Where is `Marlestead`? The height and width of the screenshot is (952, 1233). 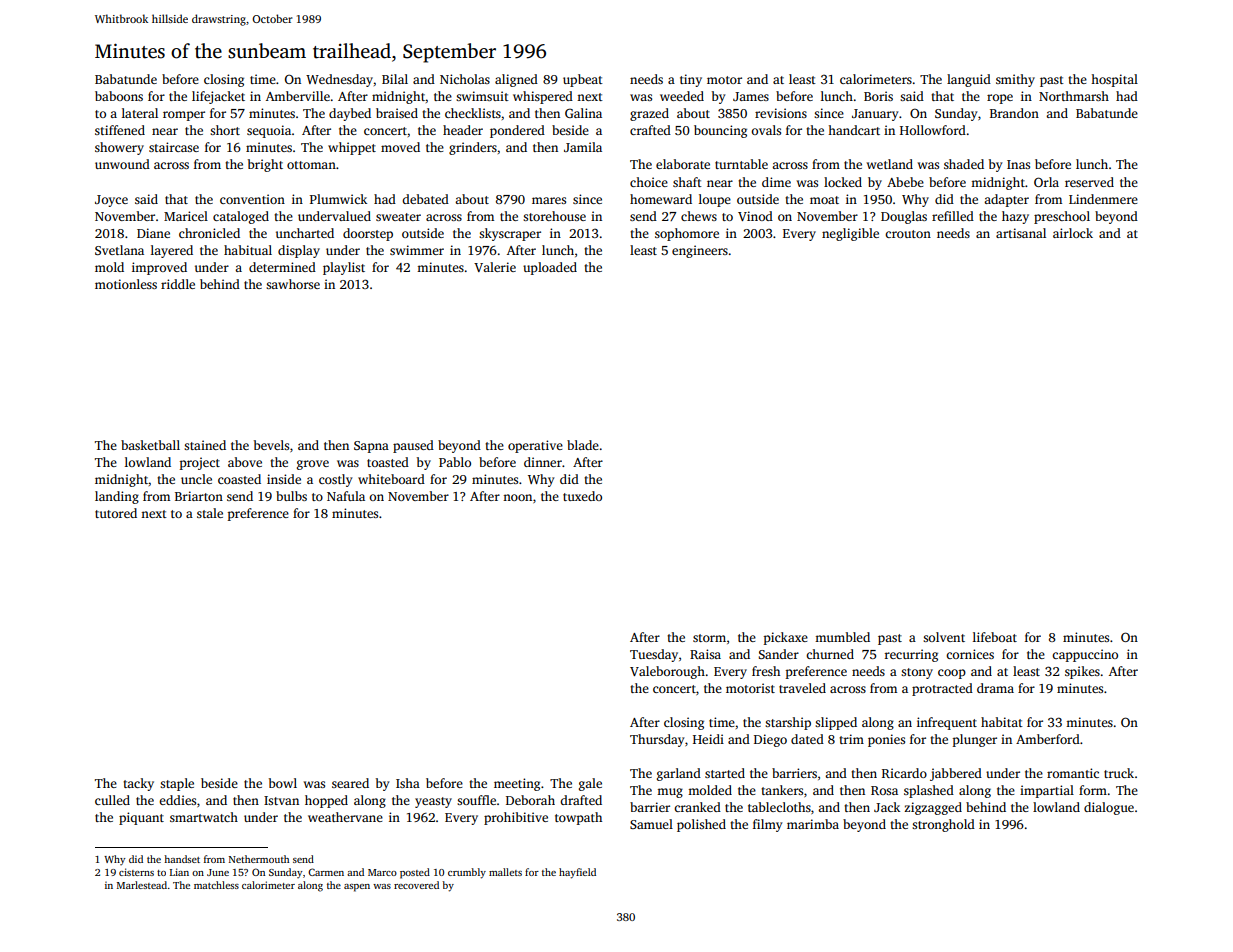
Marlestead is located at coordinates (142, 885).
